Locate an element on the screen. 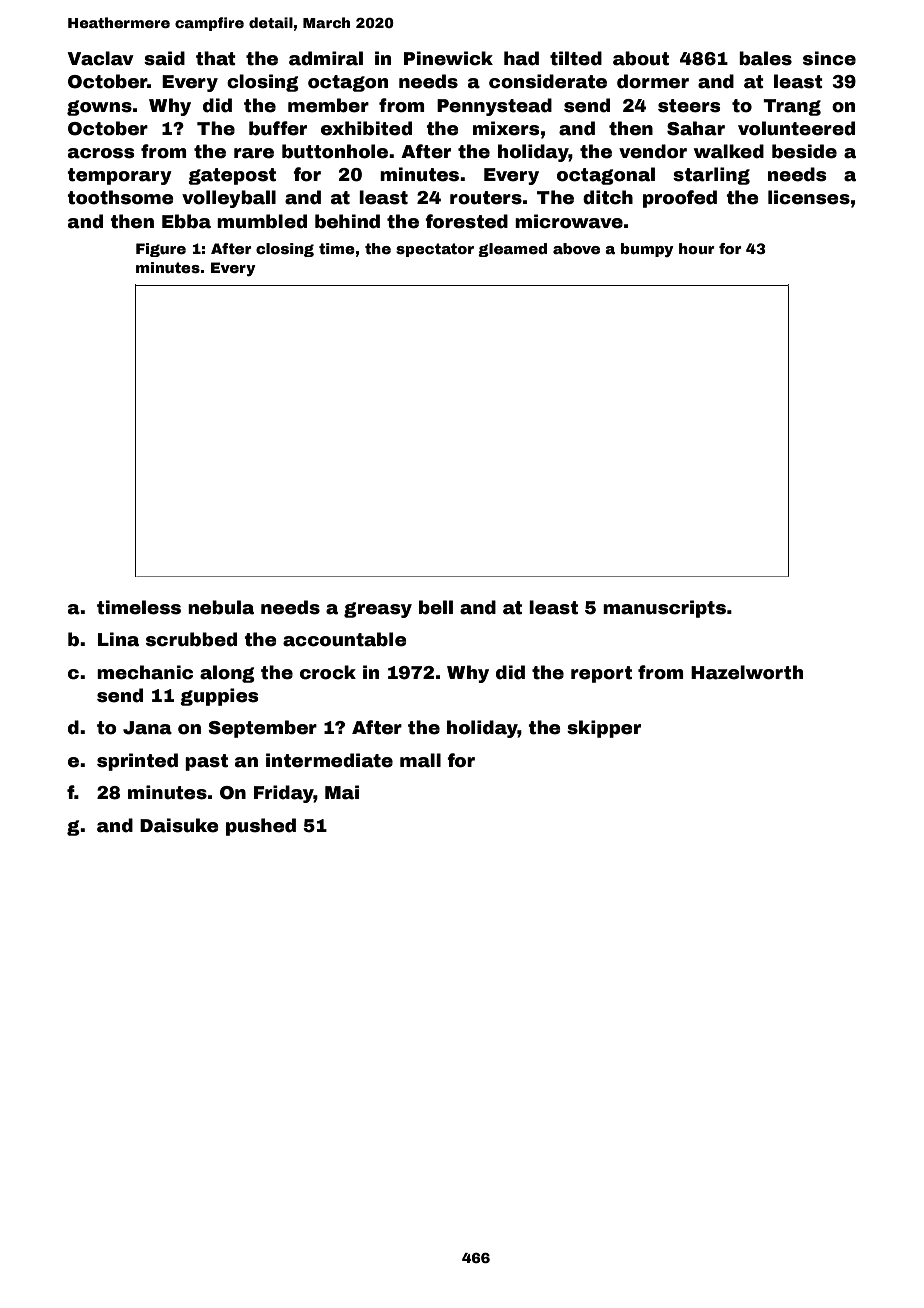  manuscripts is located at coordinates (664, 609).
